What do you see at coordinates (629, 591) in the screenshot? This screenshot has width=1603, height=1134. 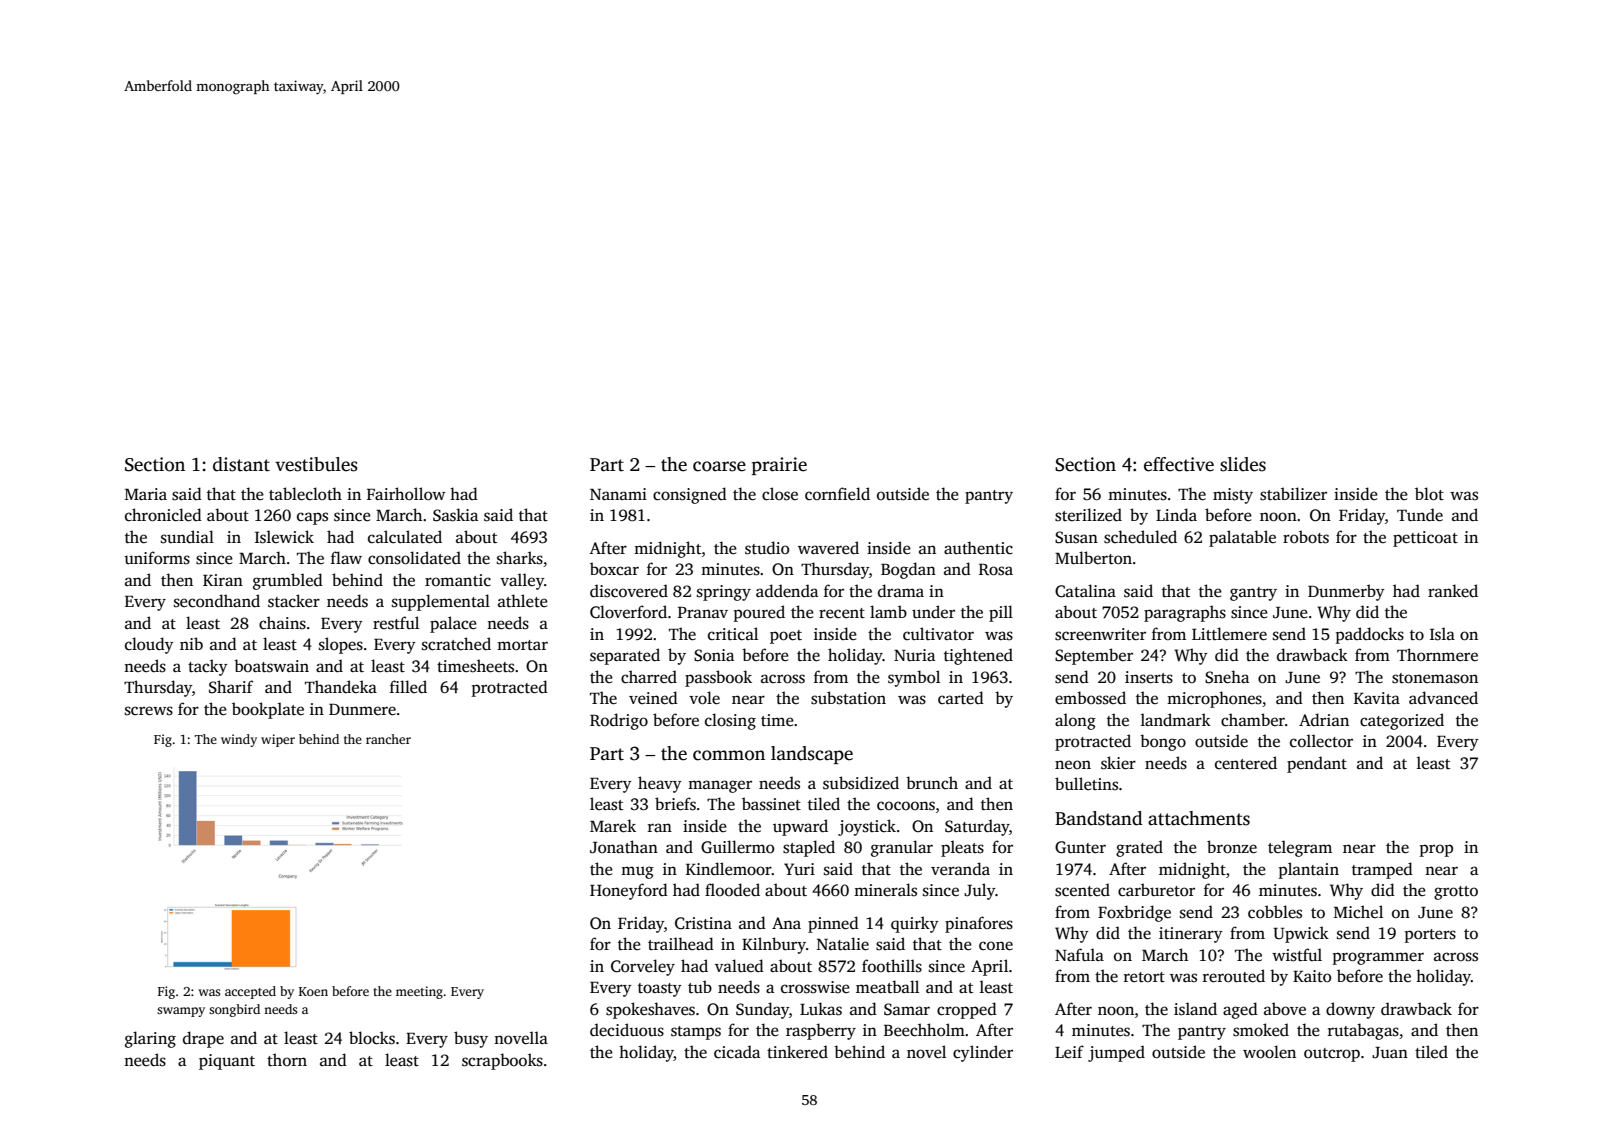 I see `discovered` at bounding box center [629, 591].
